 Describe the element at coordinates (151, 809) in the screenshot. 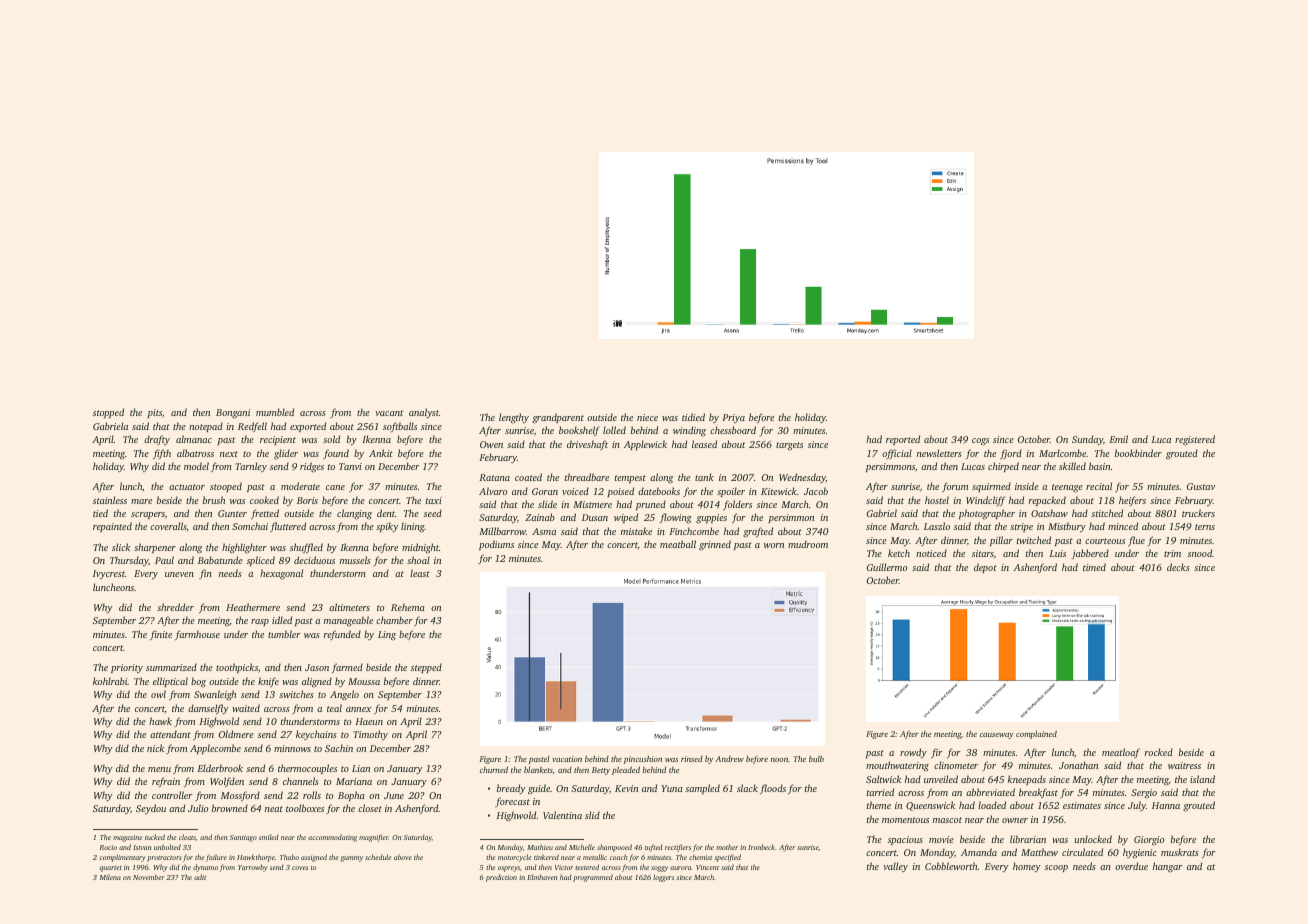

I see `Seydou` at that location.
